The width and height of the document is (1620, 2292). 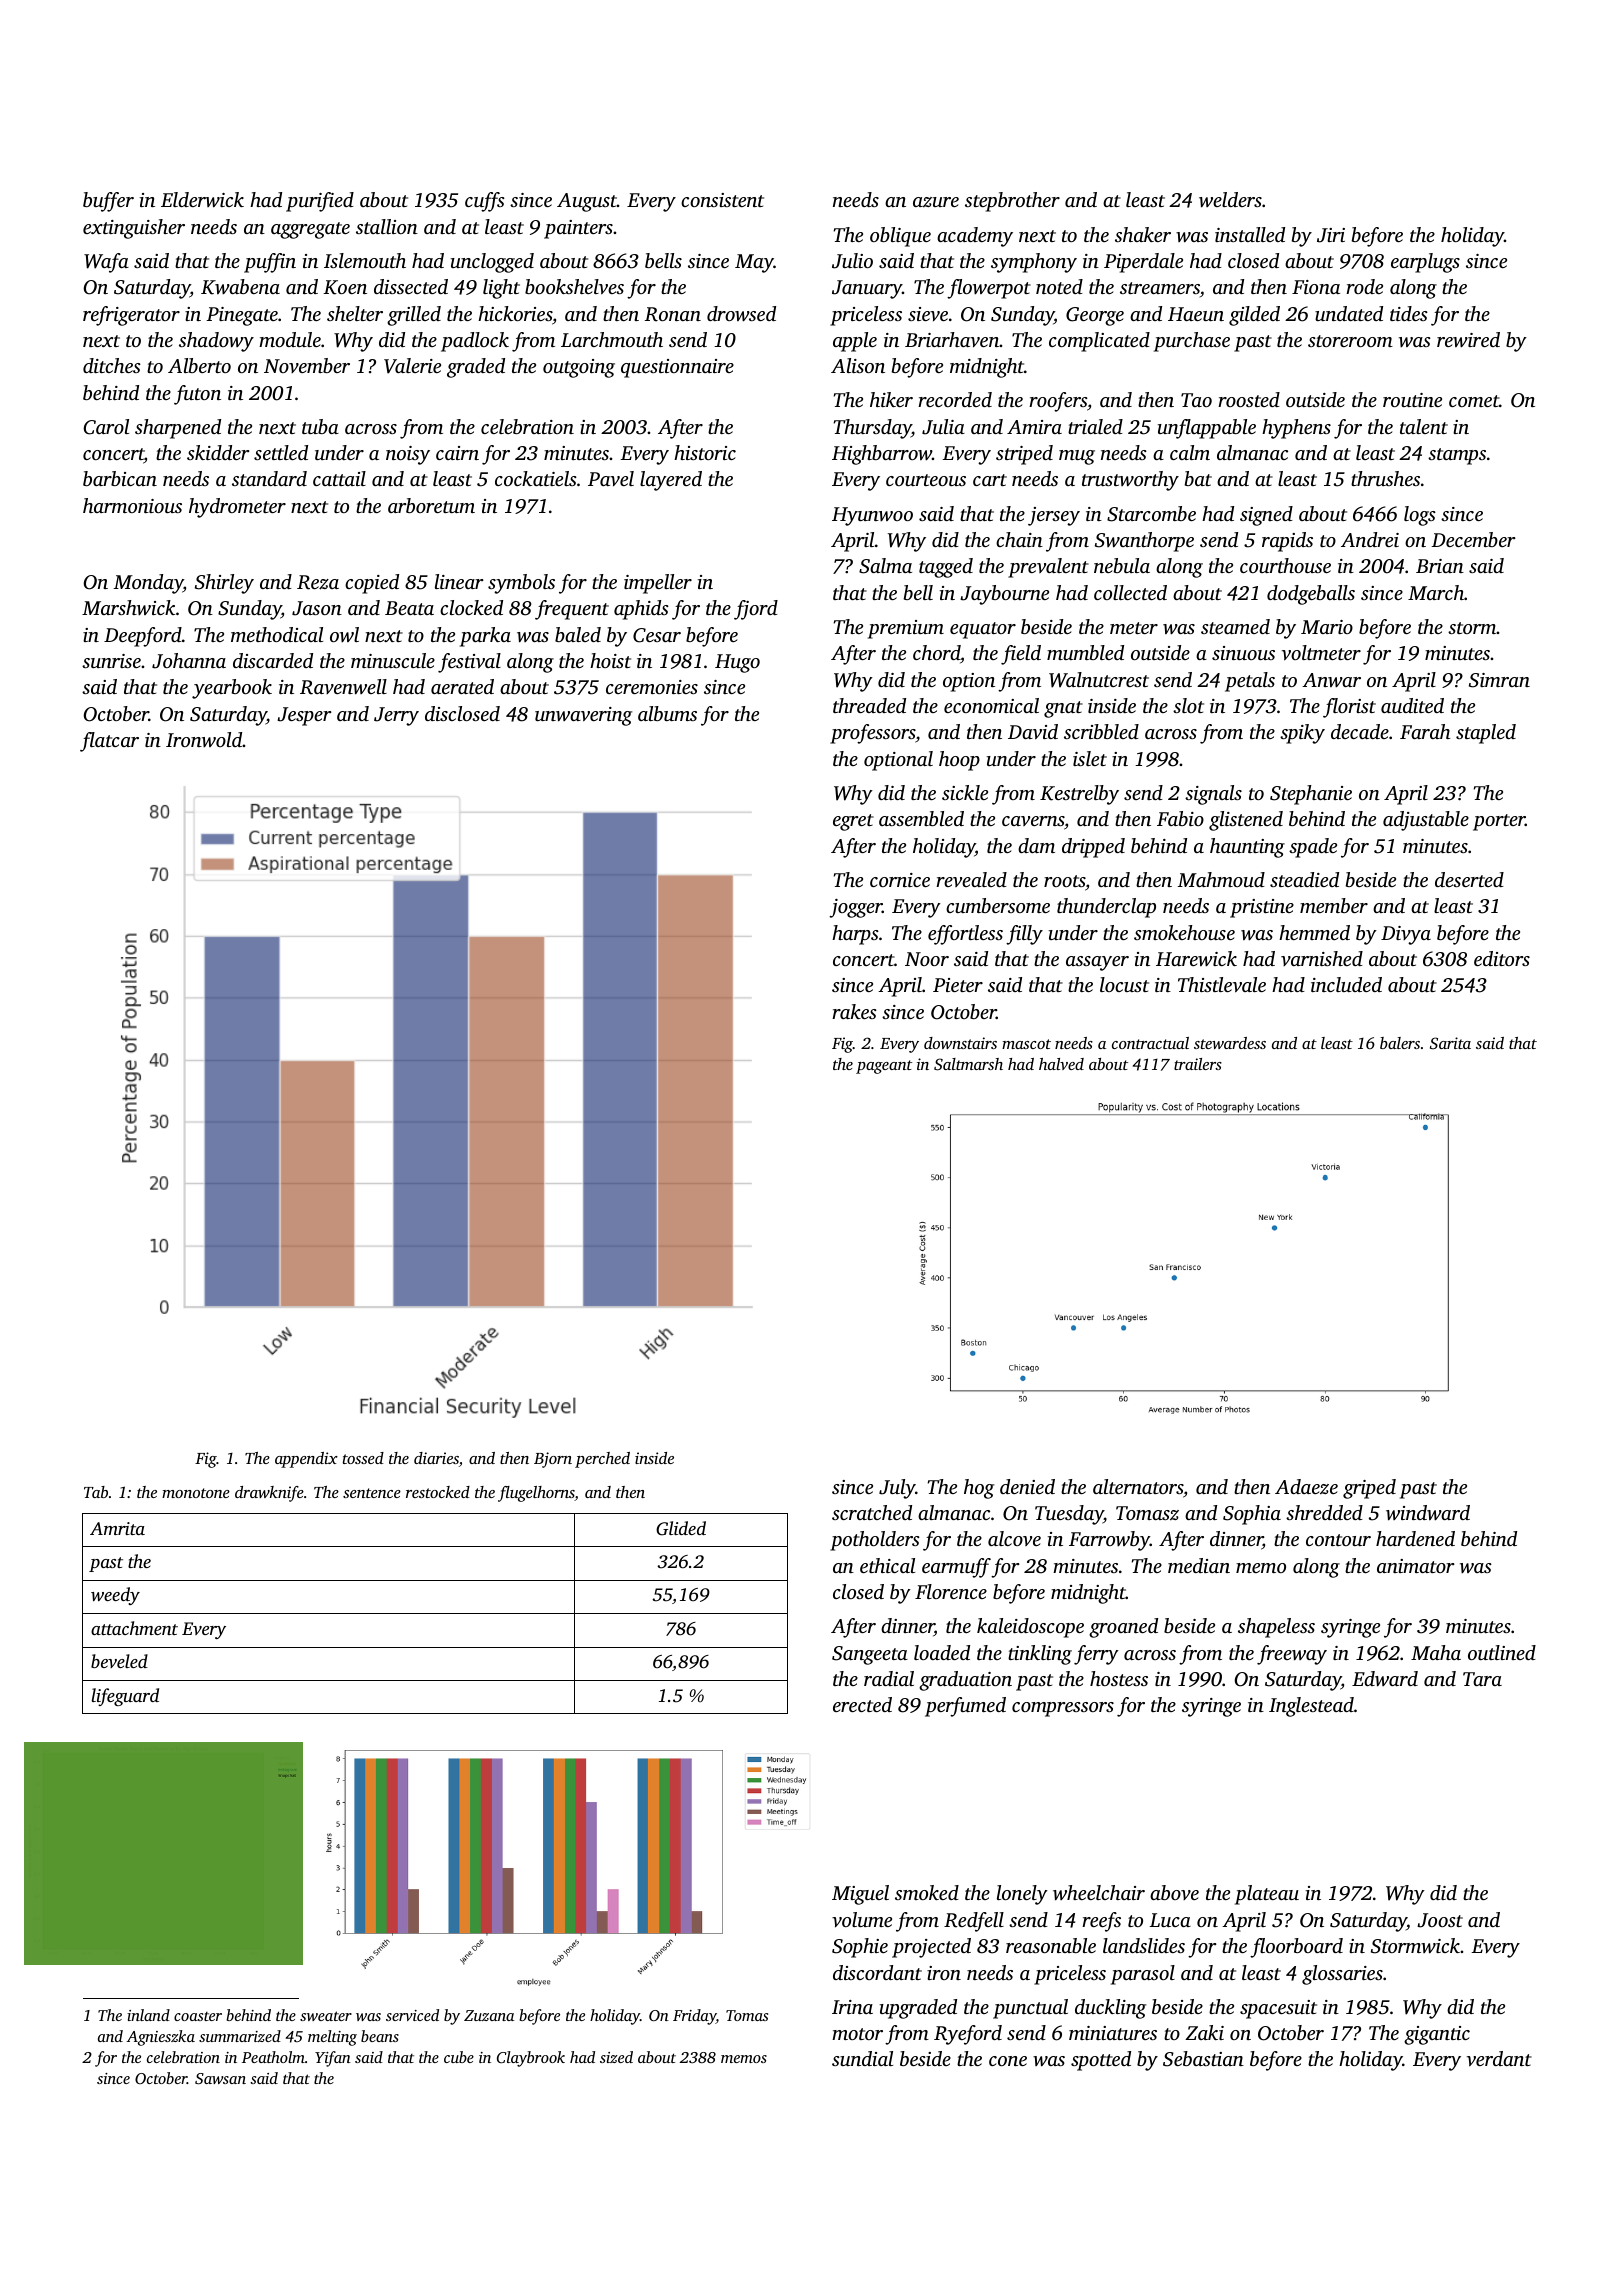 What do you see at coordinates (120, 478) in the document?
I see `barbican` at bounding box center [120, 478].
